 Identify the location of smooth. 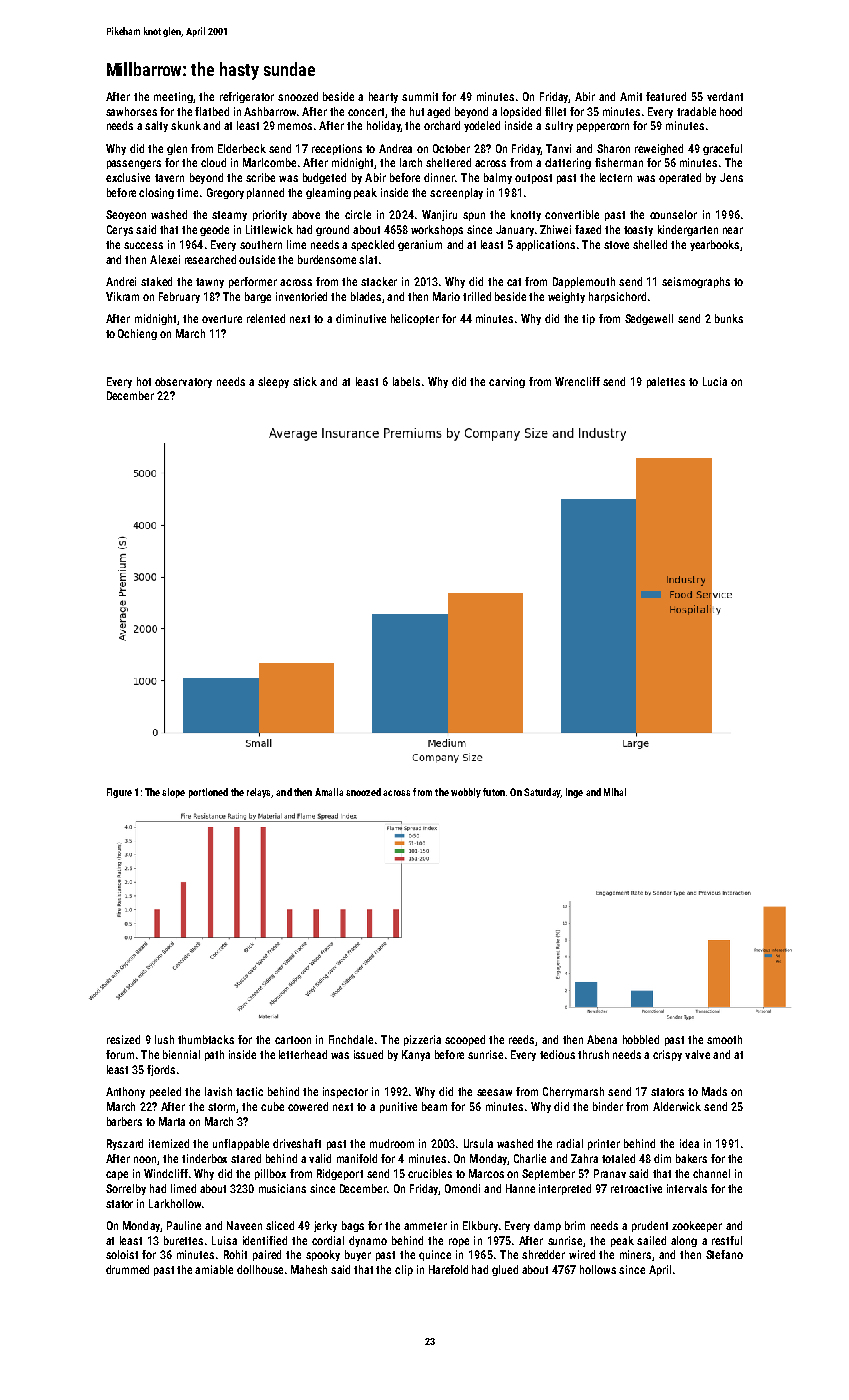
(724, 1039).
